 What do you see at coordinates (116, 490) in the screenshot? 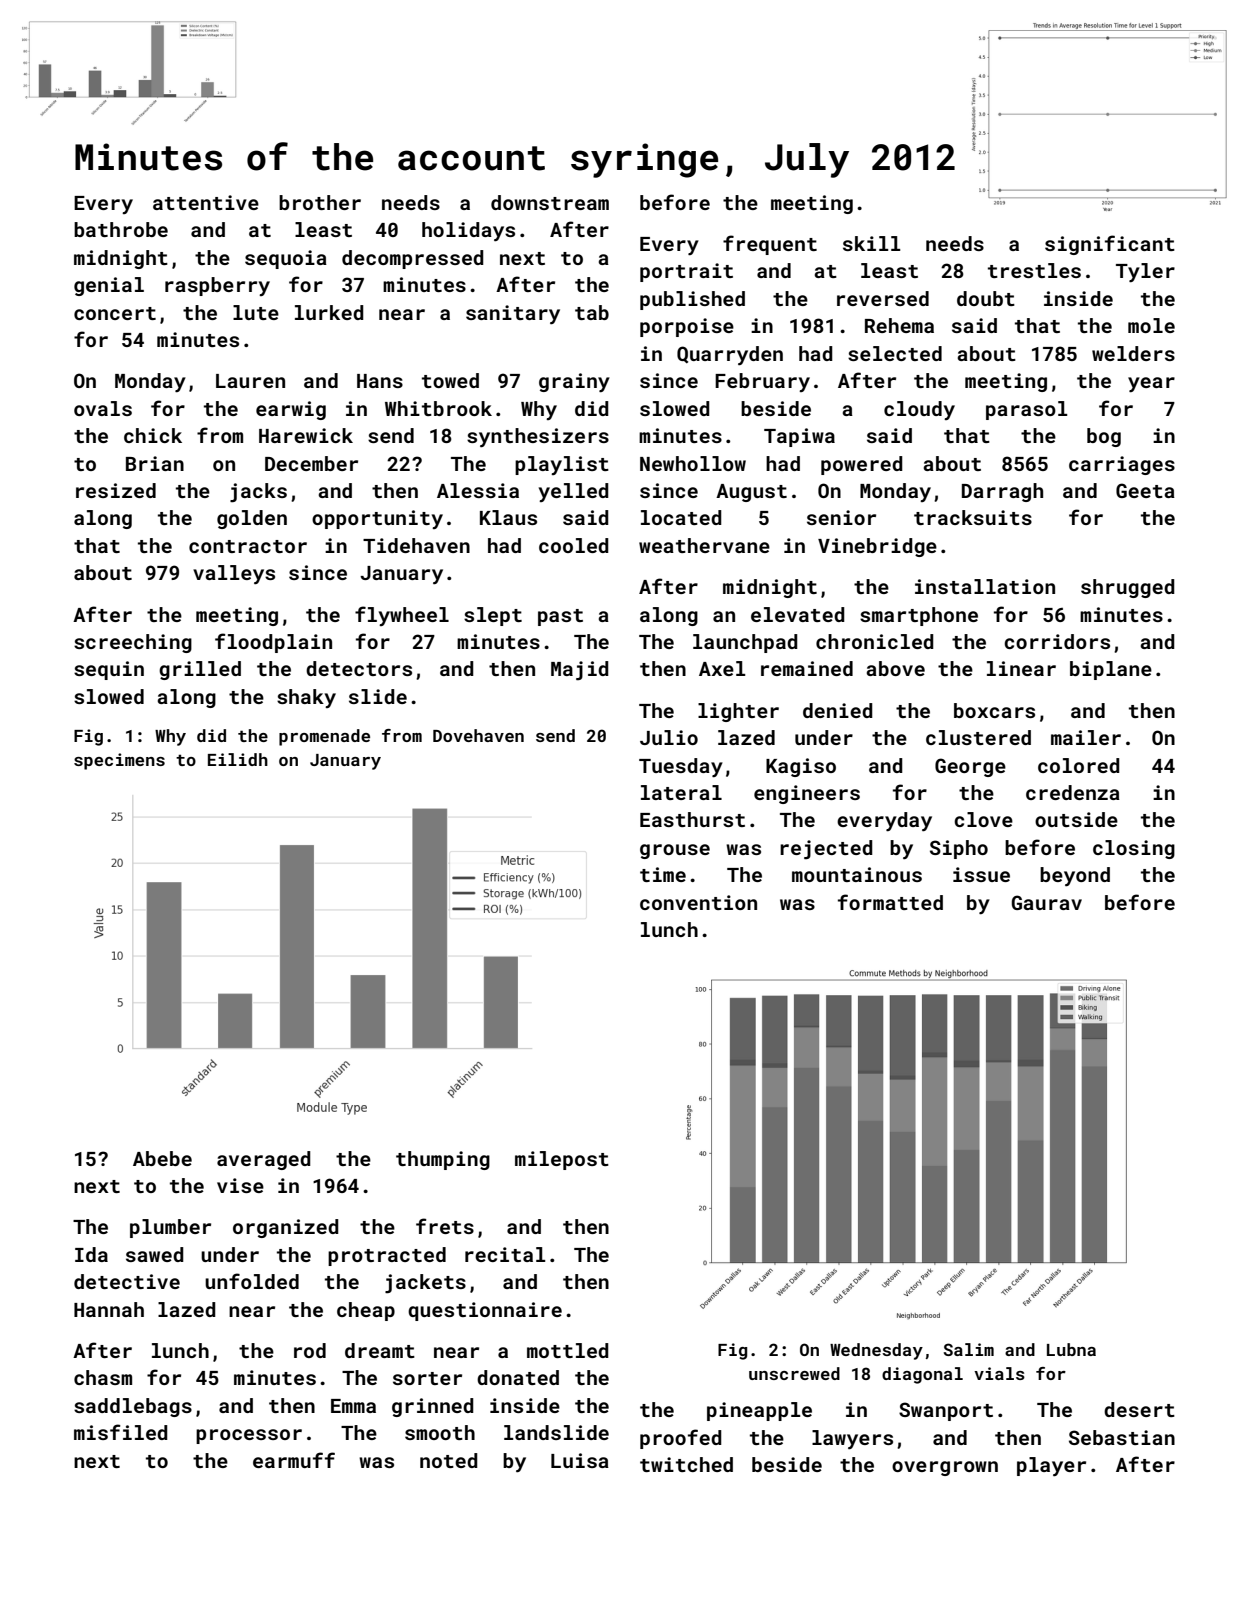
I see `resized` at bounding box center [116, 490].
